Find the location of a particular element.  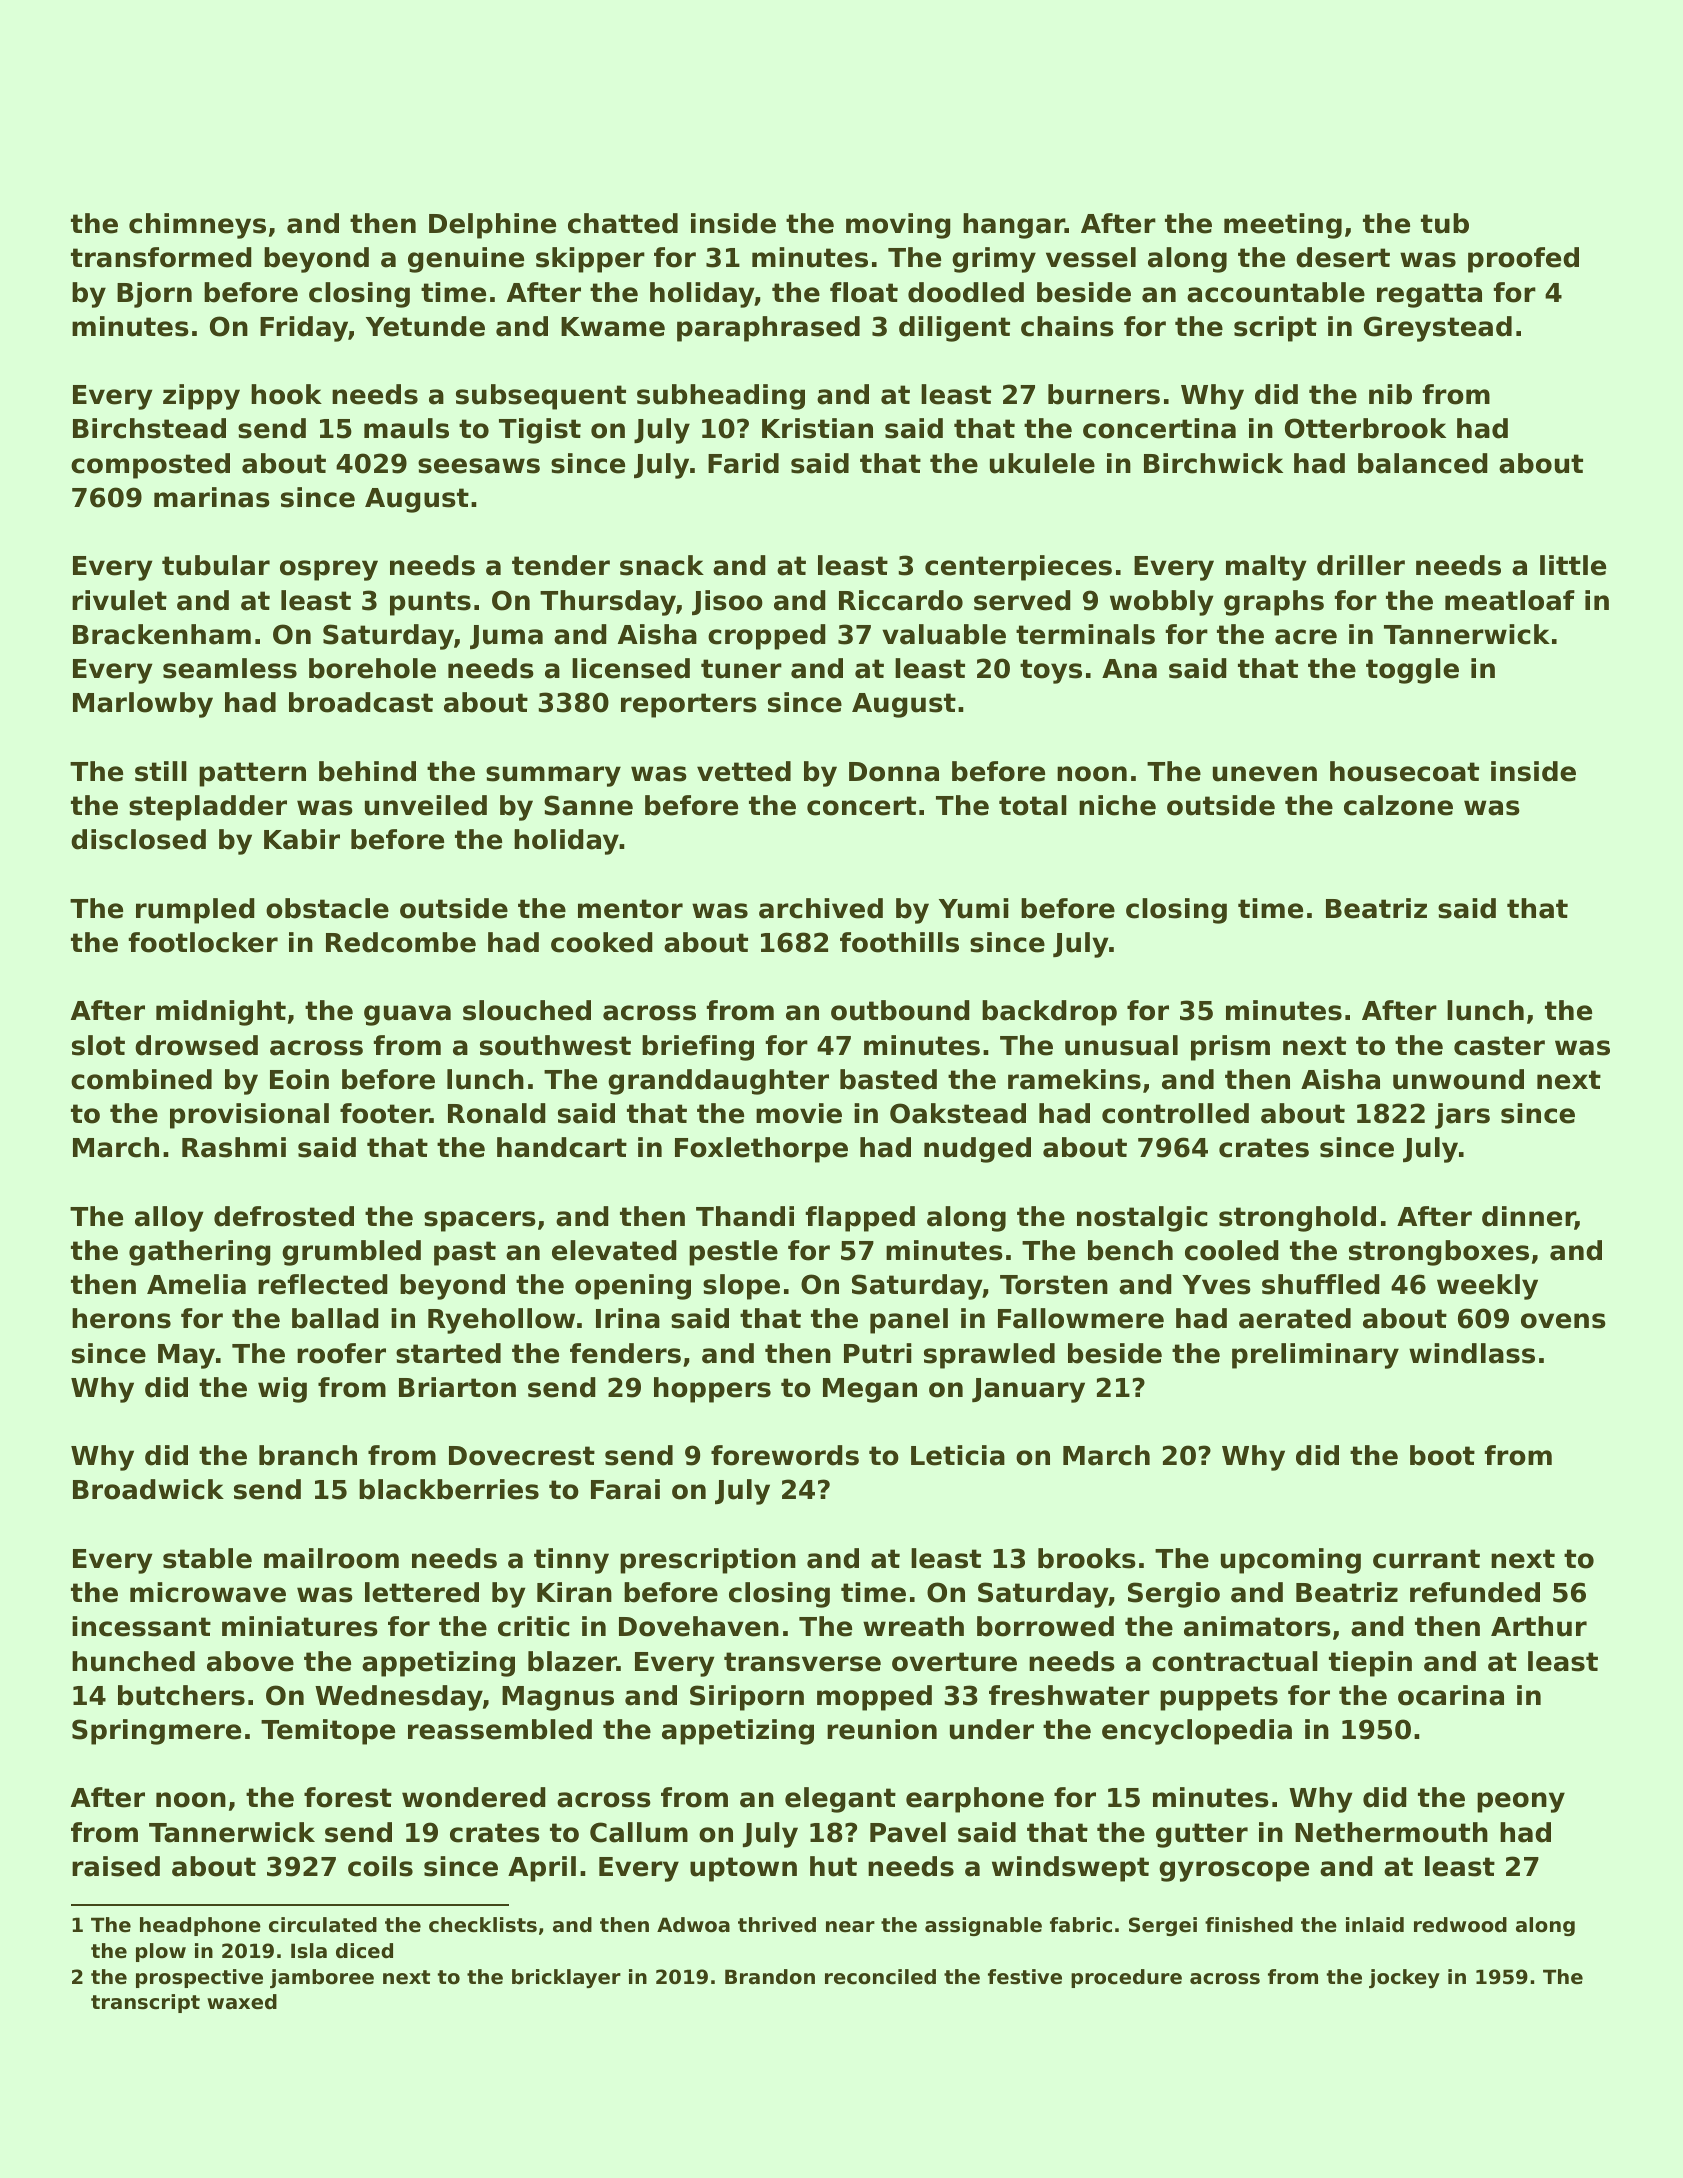

gutter is located at coordinates (1202, 1835).
